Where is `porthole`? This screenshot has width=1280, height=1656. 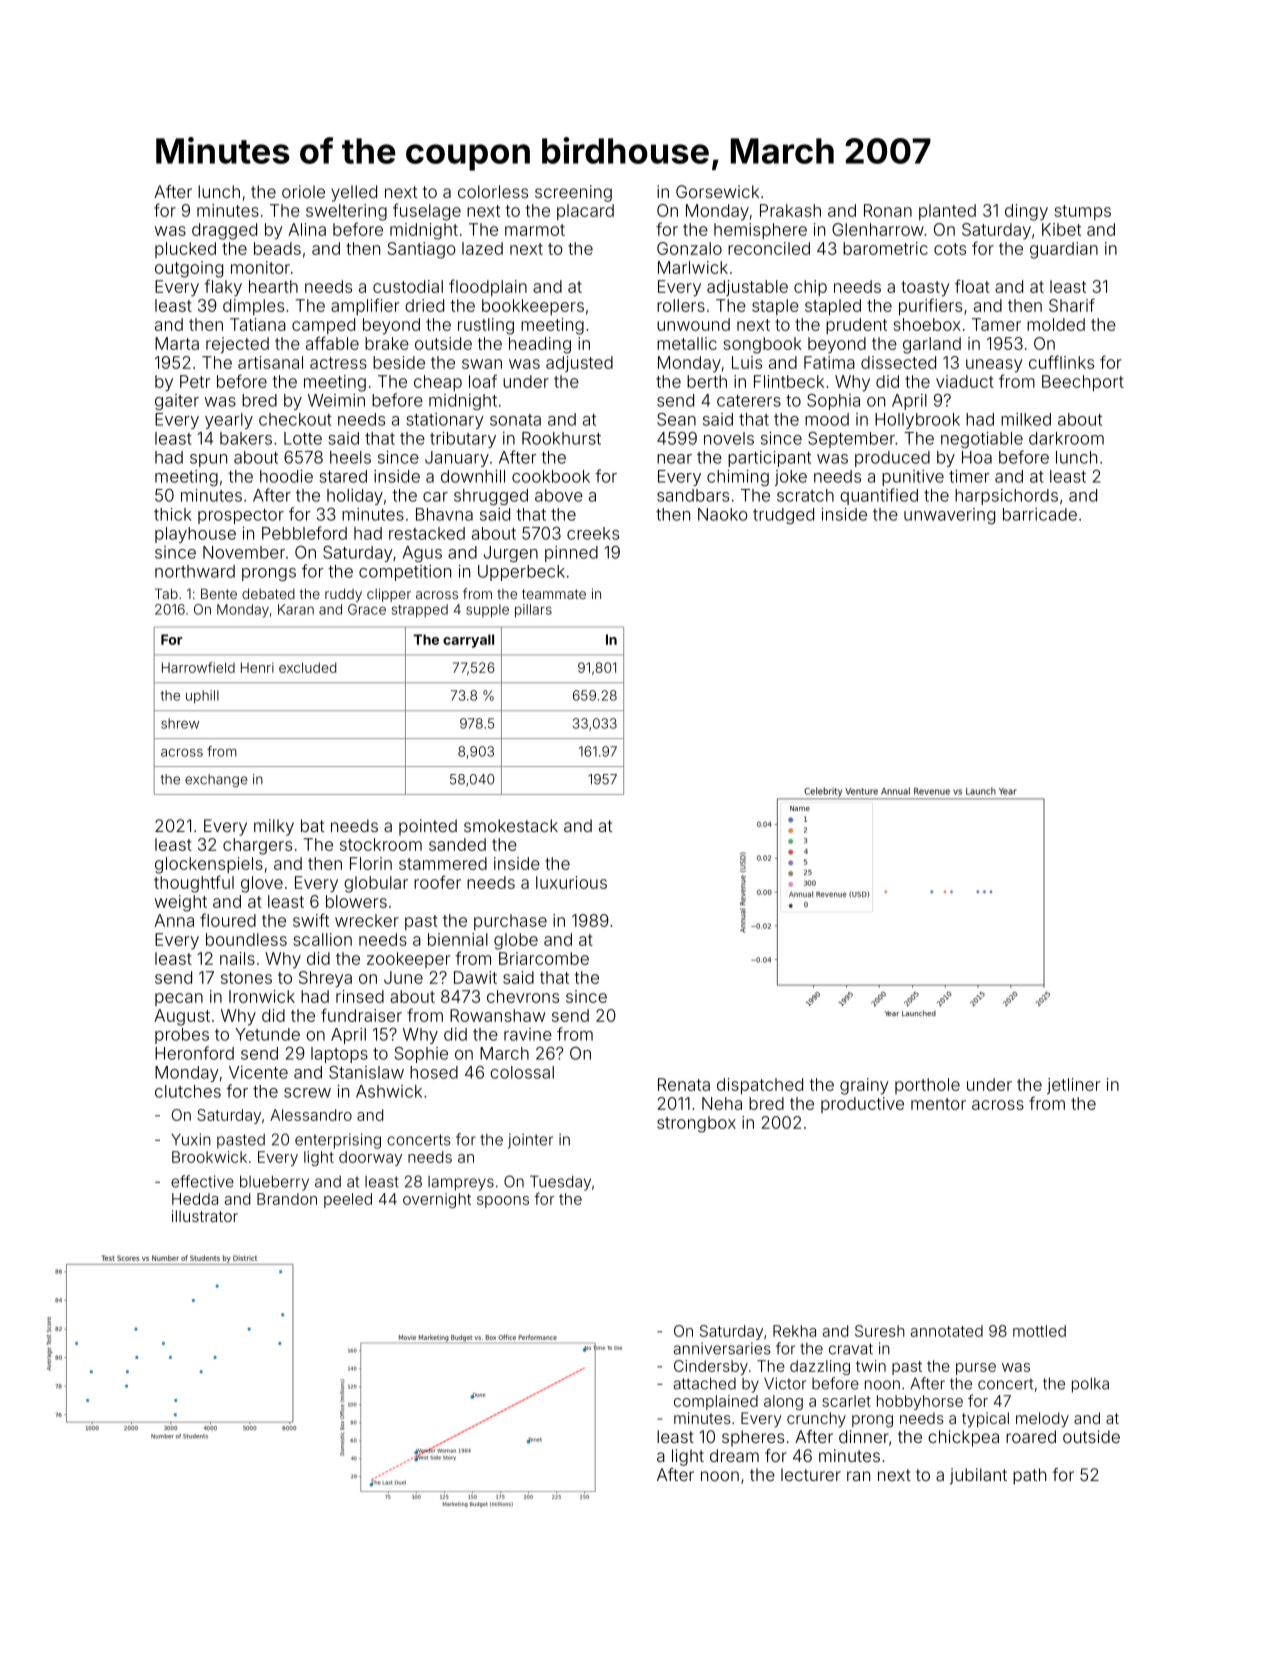 porthole is located at coordinates (927, 1086).
